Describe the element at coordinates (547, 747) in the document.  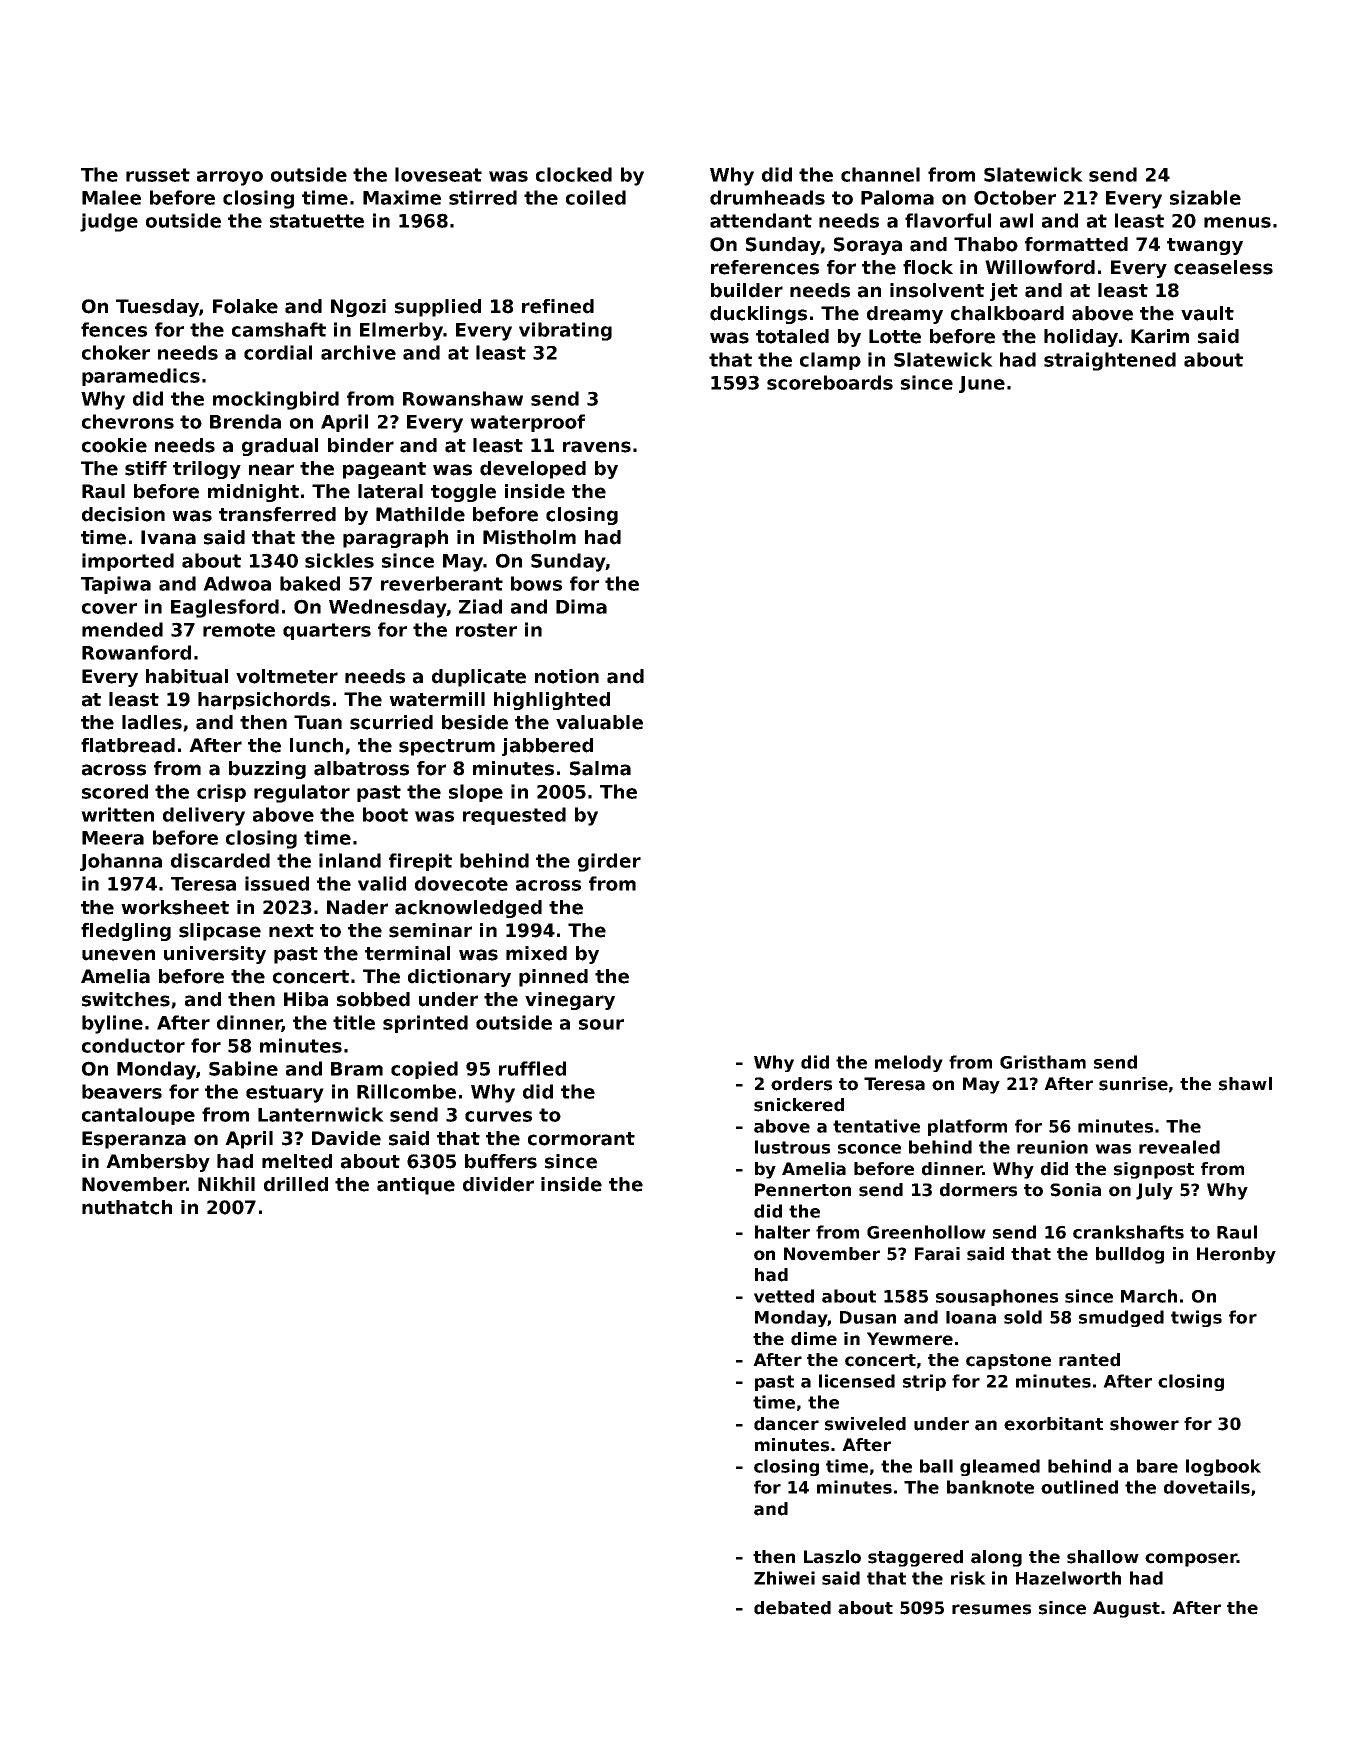
I see `jabbered` at that location.
